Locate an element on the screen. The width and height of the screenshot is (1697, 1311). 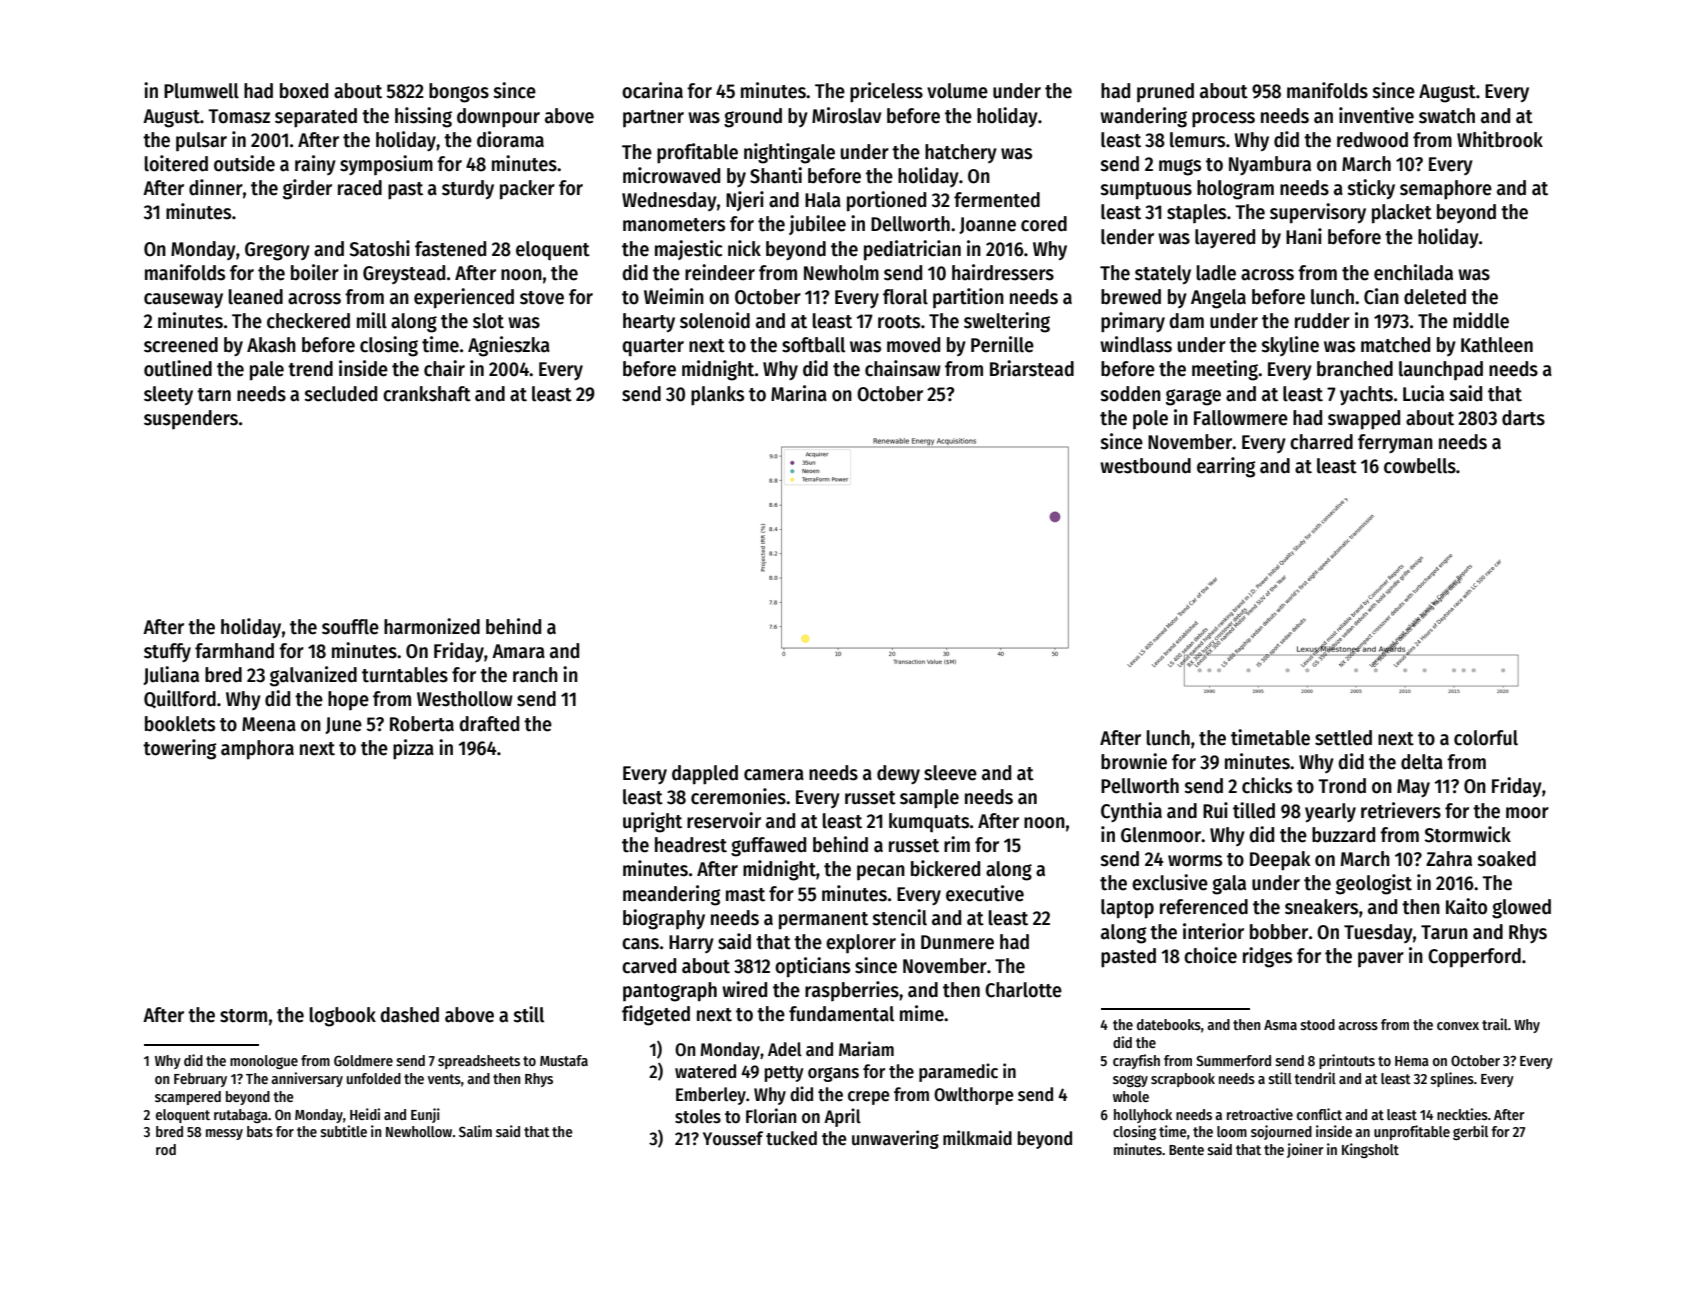
pecan is located at coordinates (881, 872).
